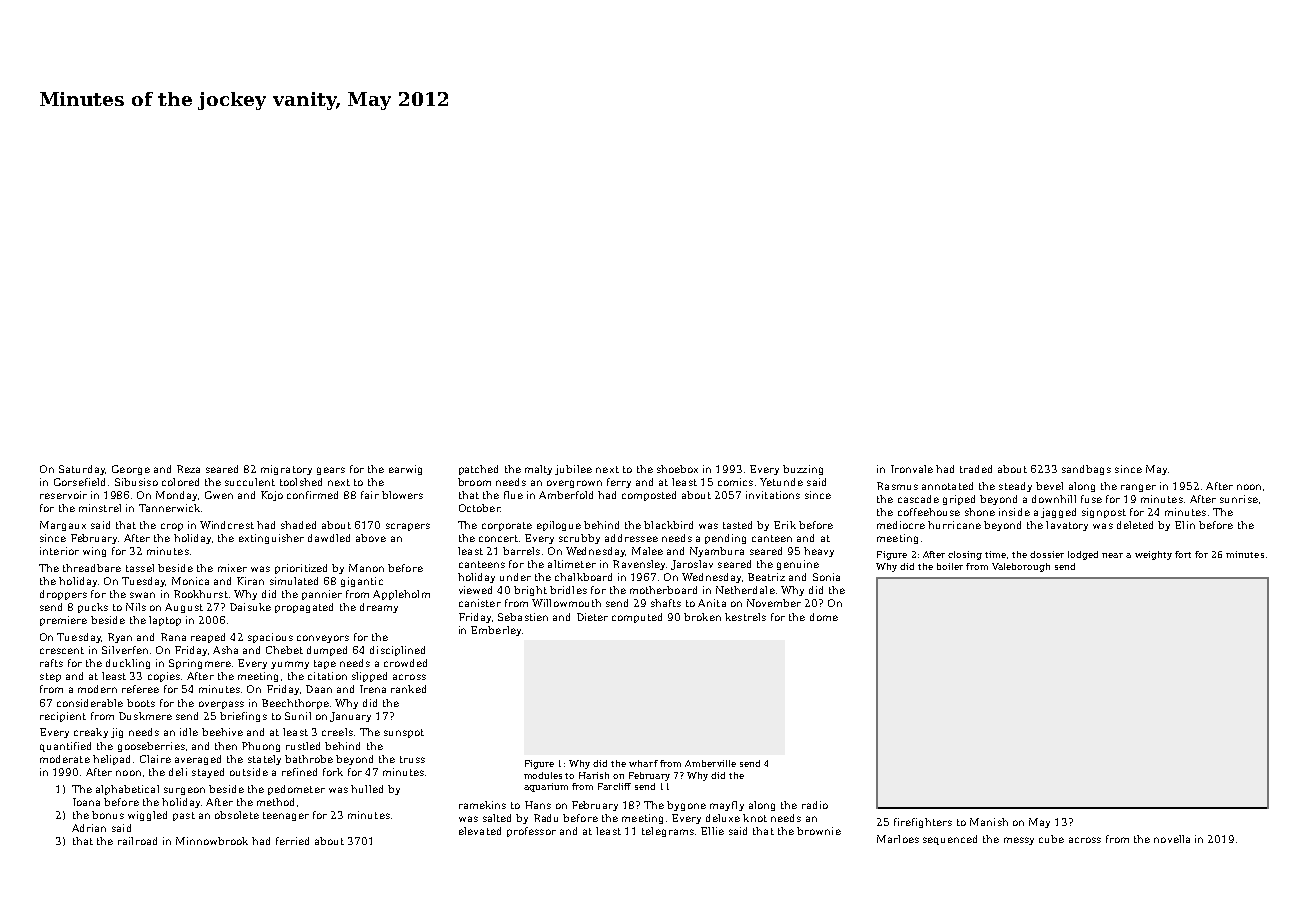 The image size is (1308, 924). What do you see at coordinates (702, 617) in the screenshot?
I see `broken` at bounding box center [702, 617].
